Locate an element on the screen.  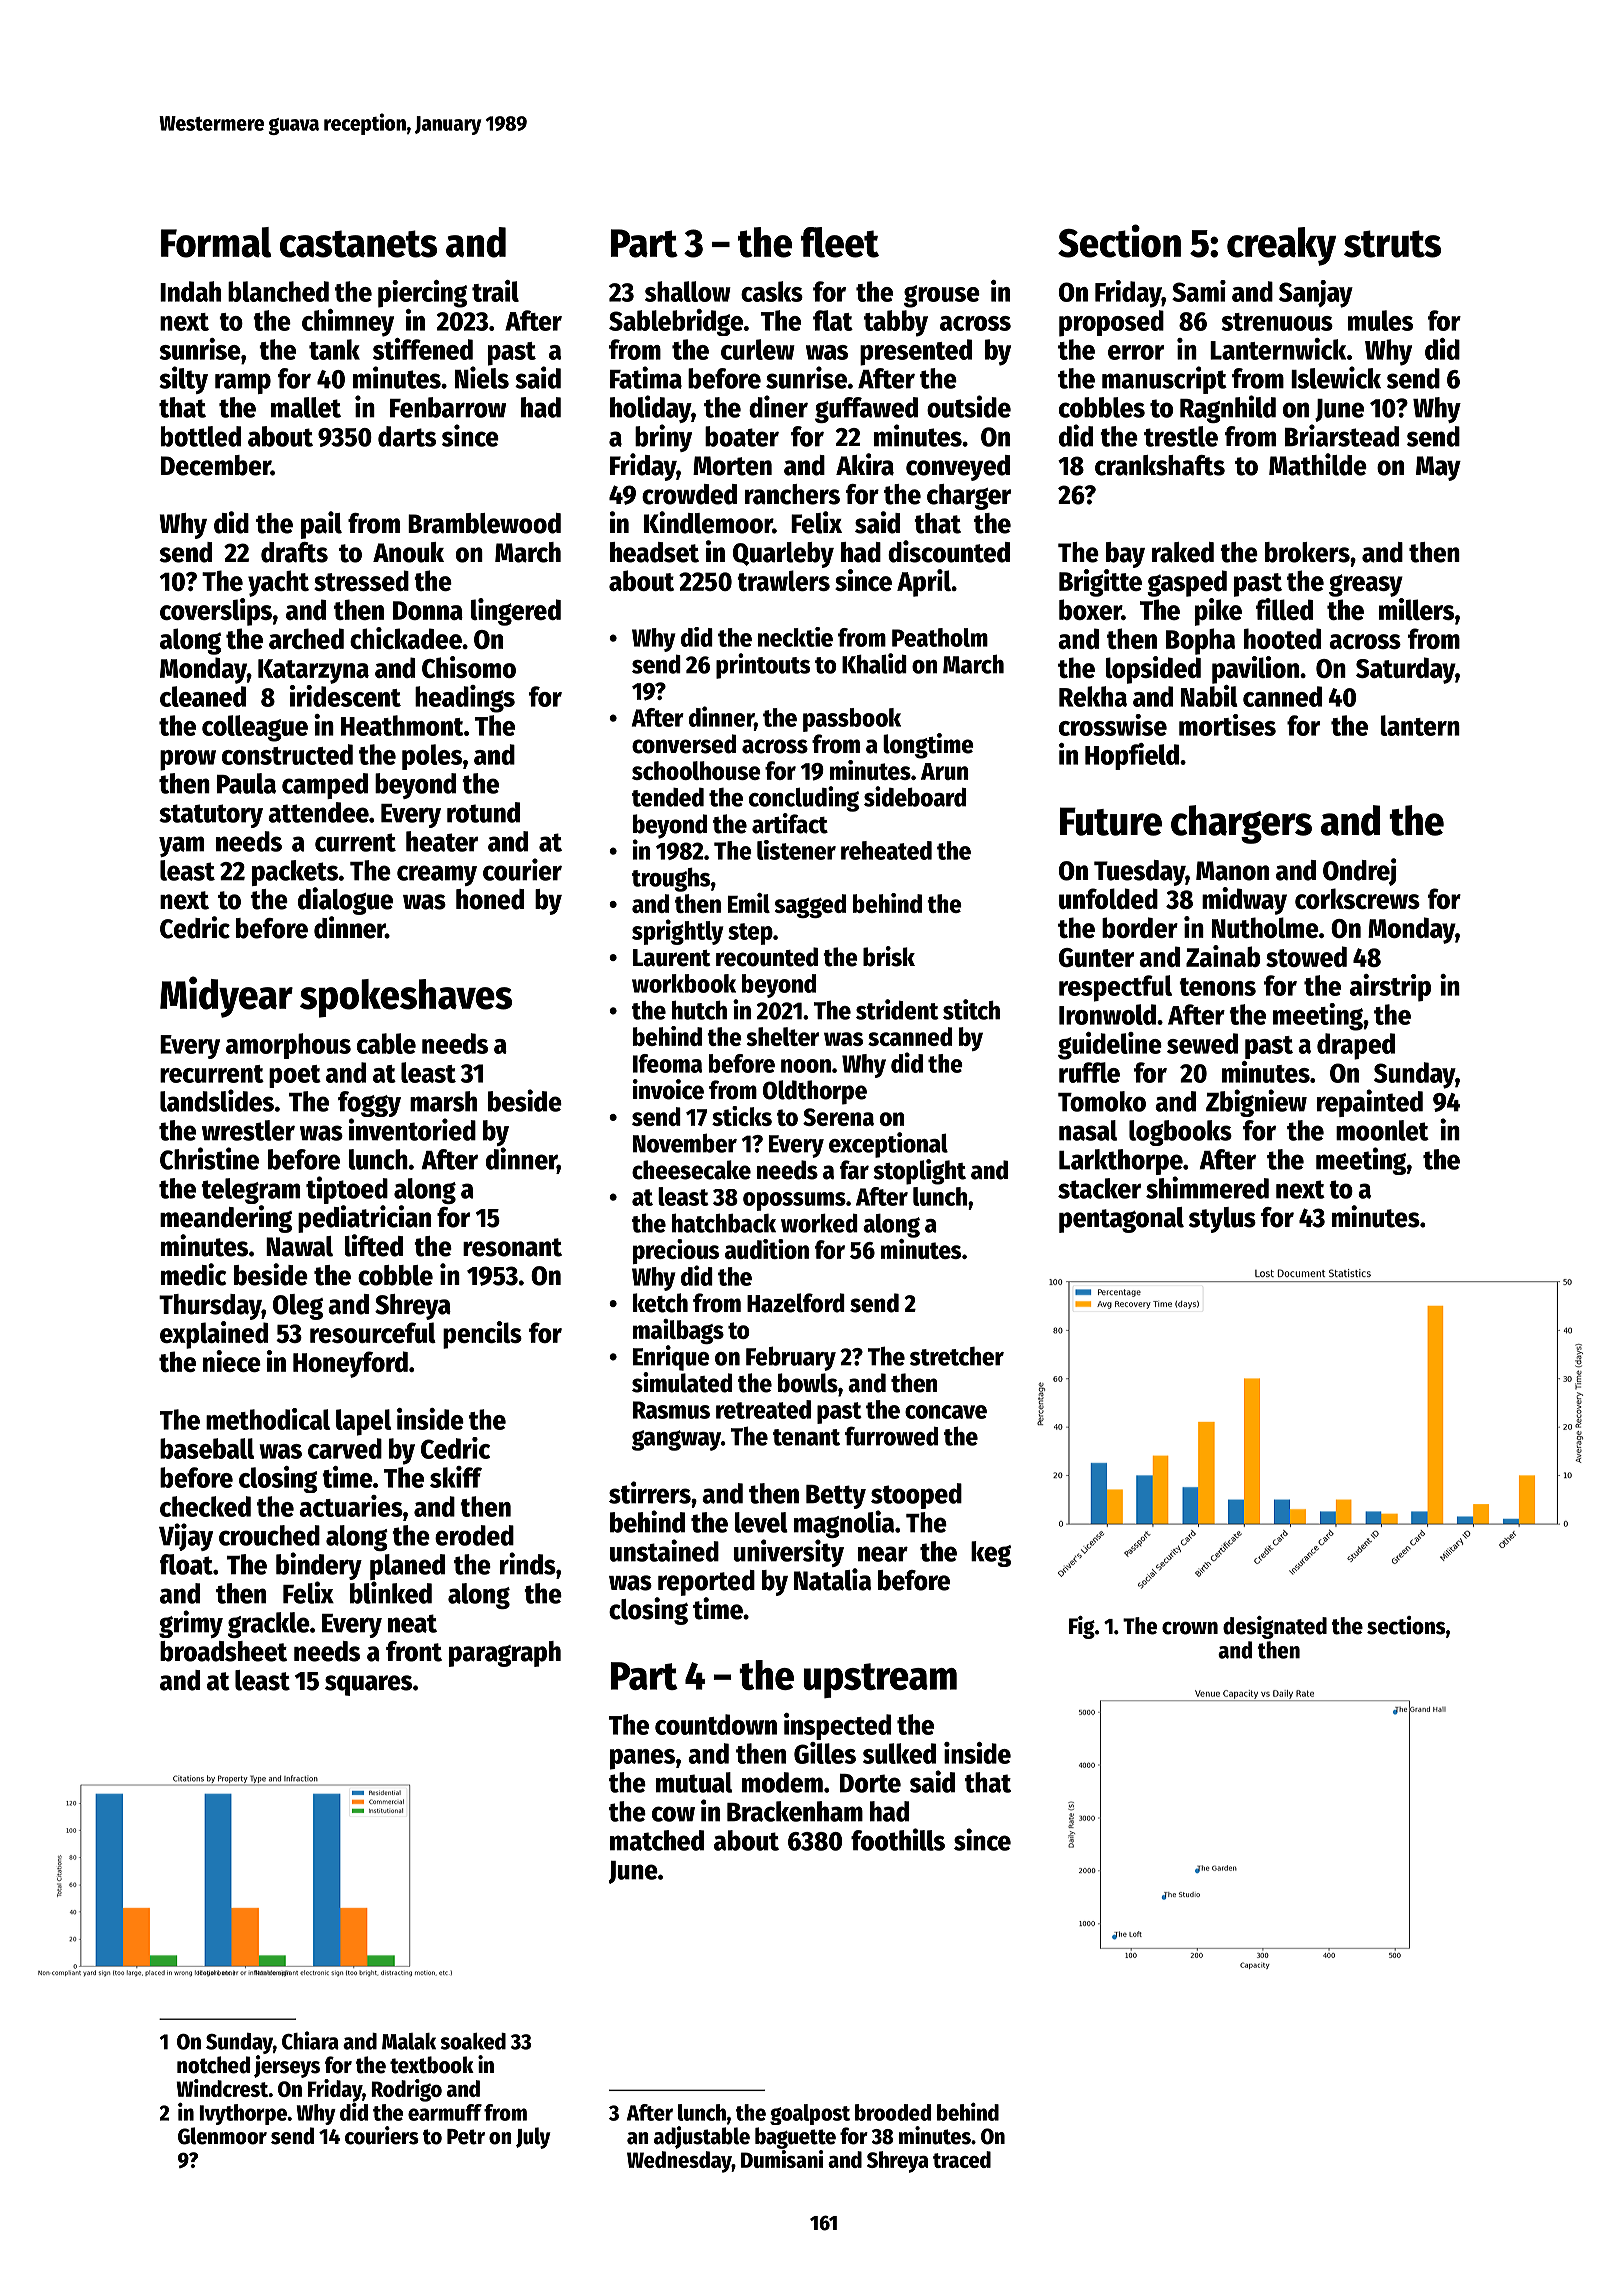
notched is located at coordinates (213, 2065).
